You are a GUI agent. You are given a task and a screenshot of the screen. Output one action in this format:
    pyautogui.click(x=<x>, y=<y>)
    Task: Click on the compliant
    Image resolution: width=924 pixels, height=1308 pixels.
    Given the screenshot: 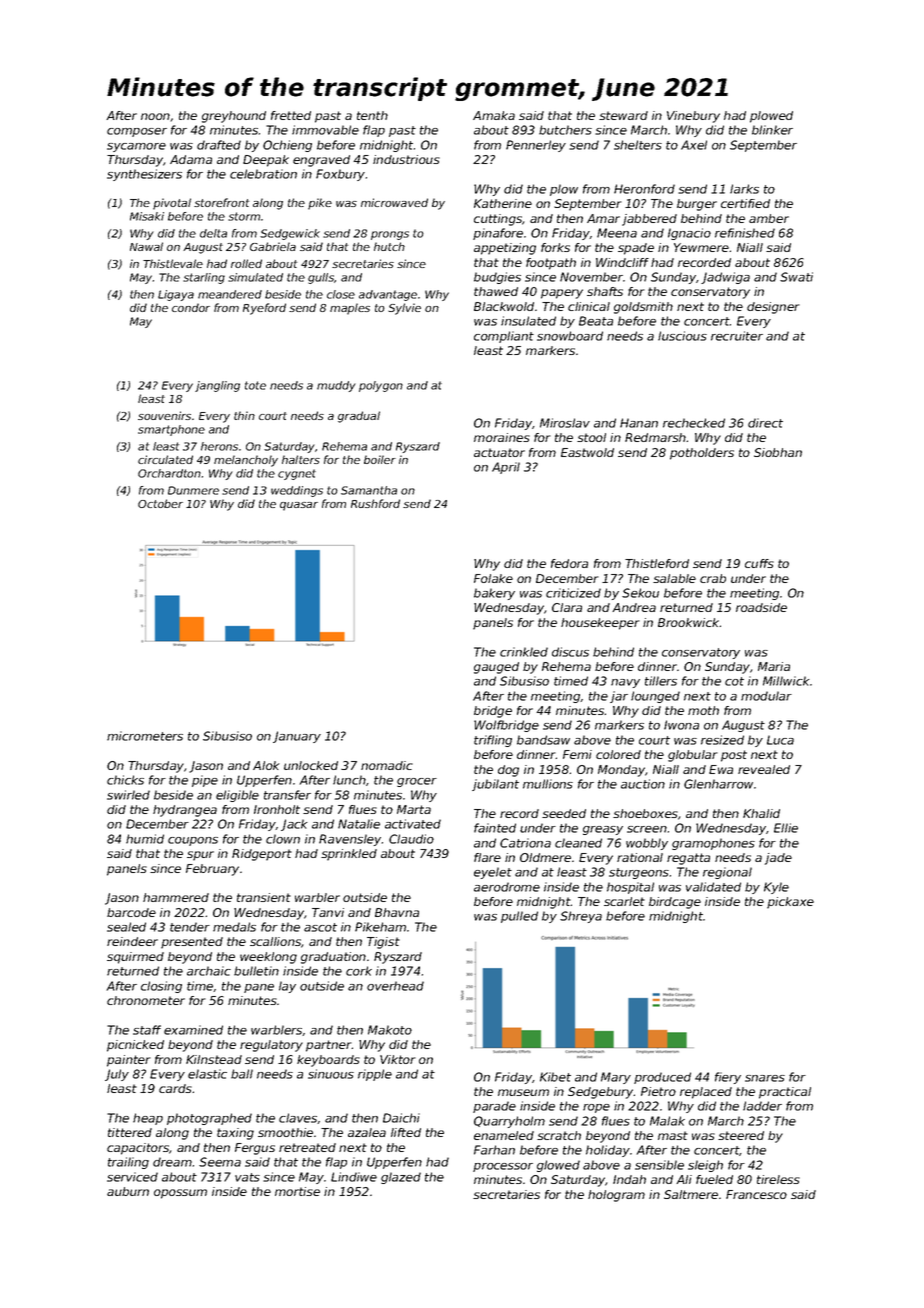 What is the action you would take?
    pyautogui.click(x=504, y=337)
